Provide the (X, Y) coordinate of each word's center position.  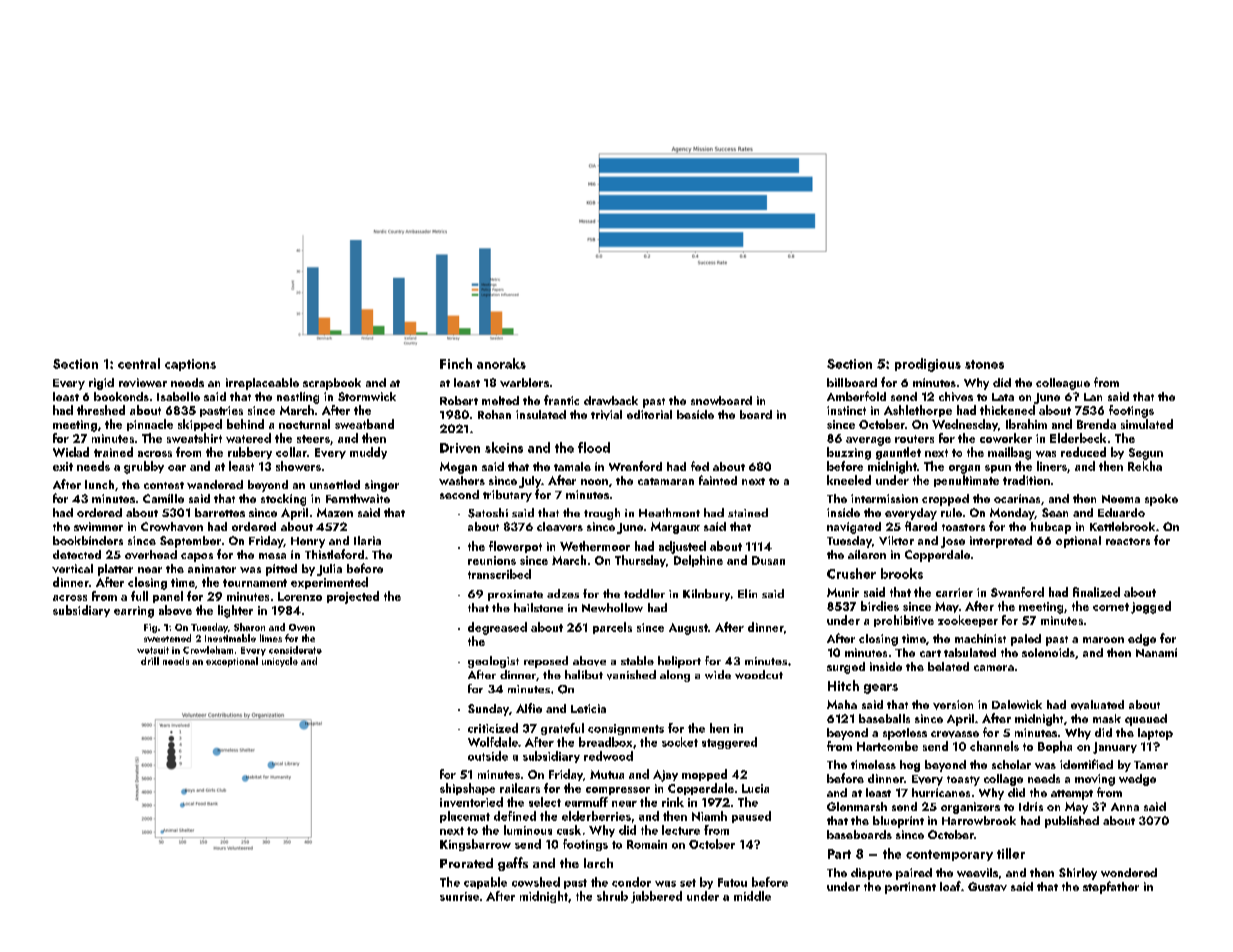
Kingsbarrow (475, 845)
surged (846, 668)
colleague (1063, 384)
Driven (460, 448)
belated (948, 666)
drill (150, 661)
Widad (71, 452)
